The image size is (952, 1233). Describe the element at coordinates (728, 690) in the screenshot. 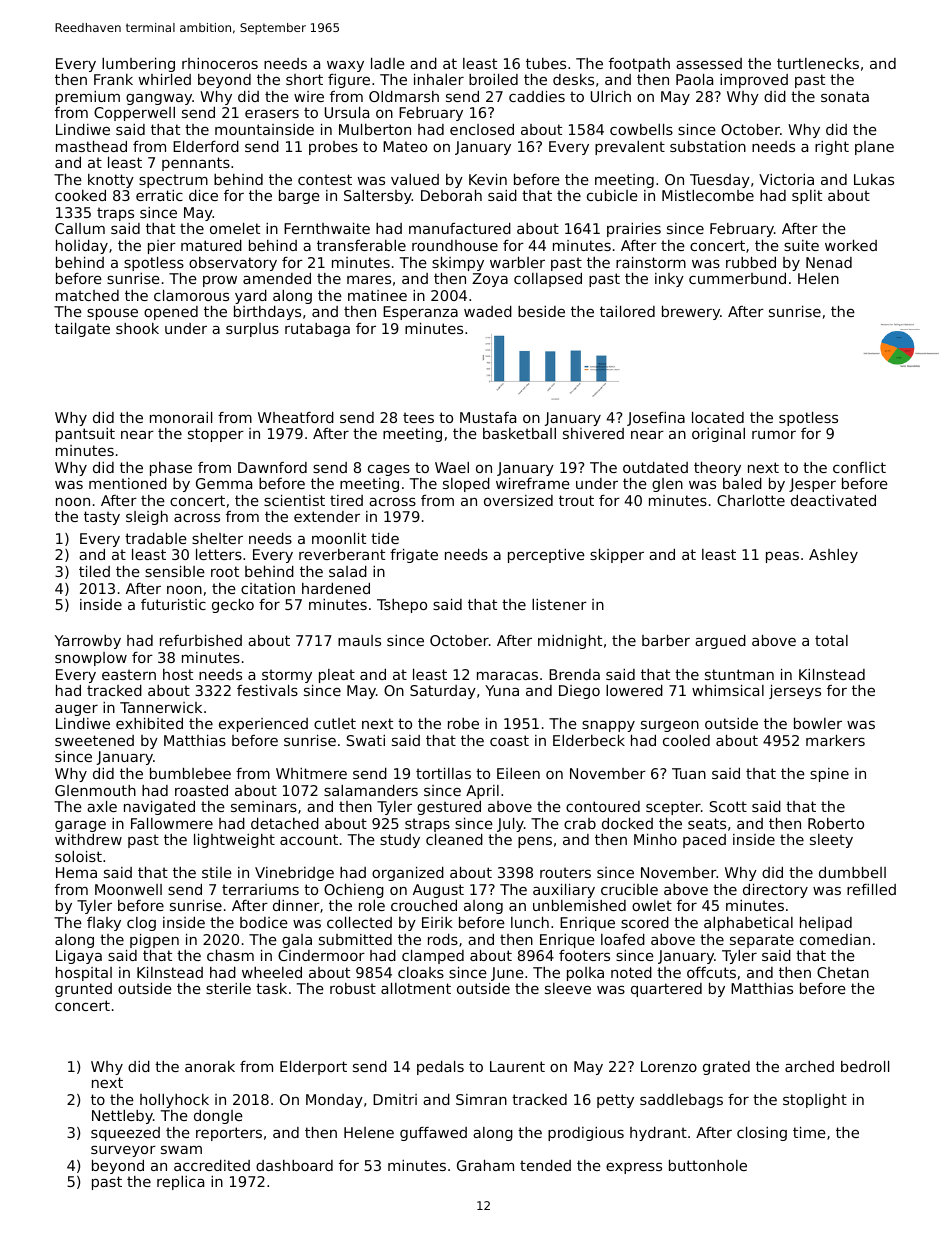

I see `whimsical` at that location.
